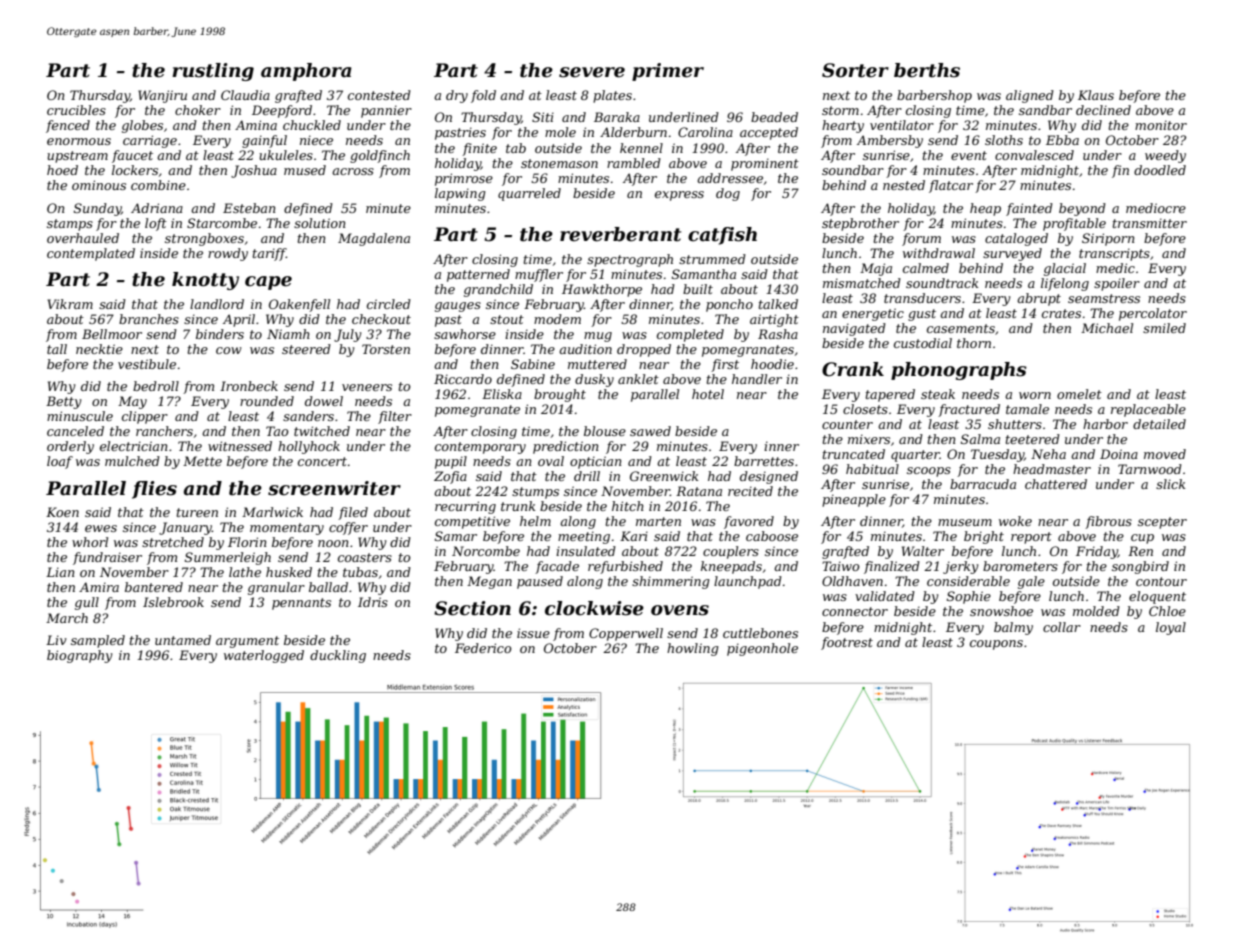 The height and width of the screenshot is (952, 1233). I want to click on Sorter, so click(855, 70).
